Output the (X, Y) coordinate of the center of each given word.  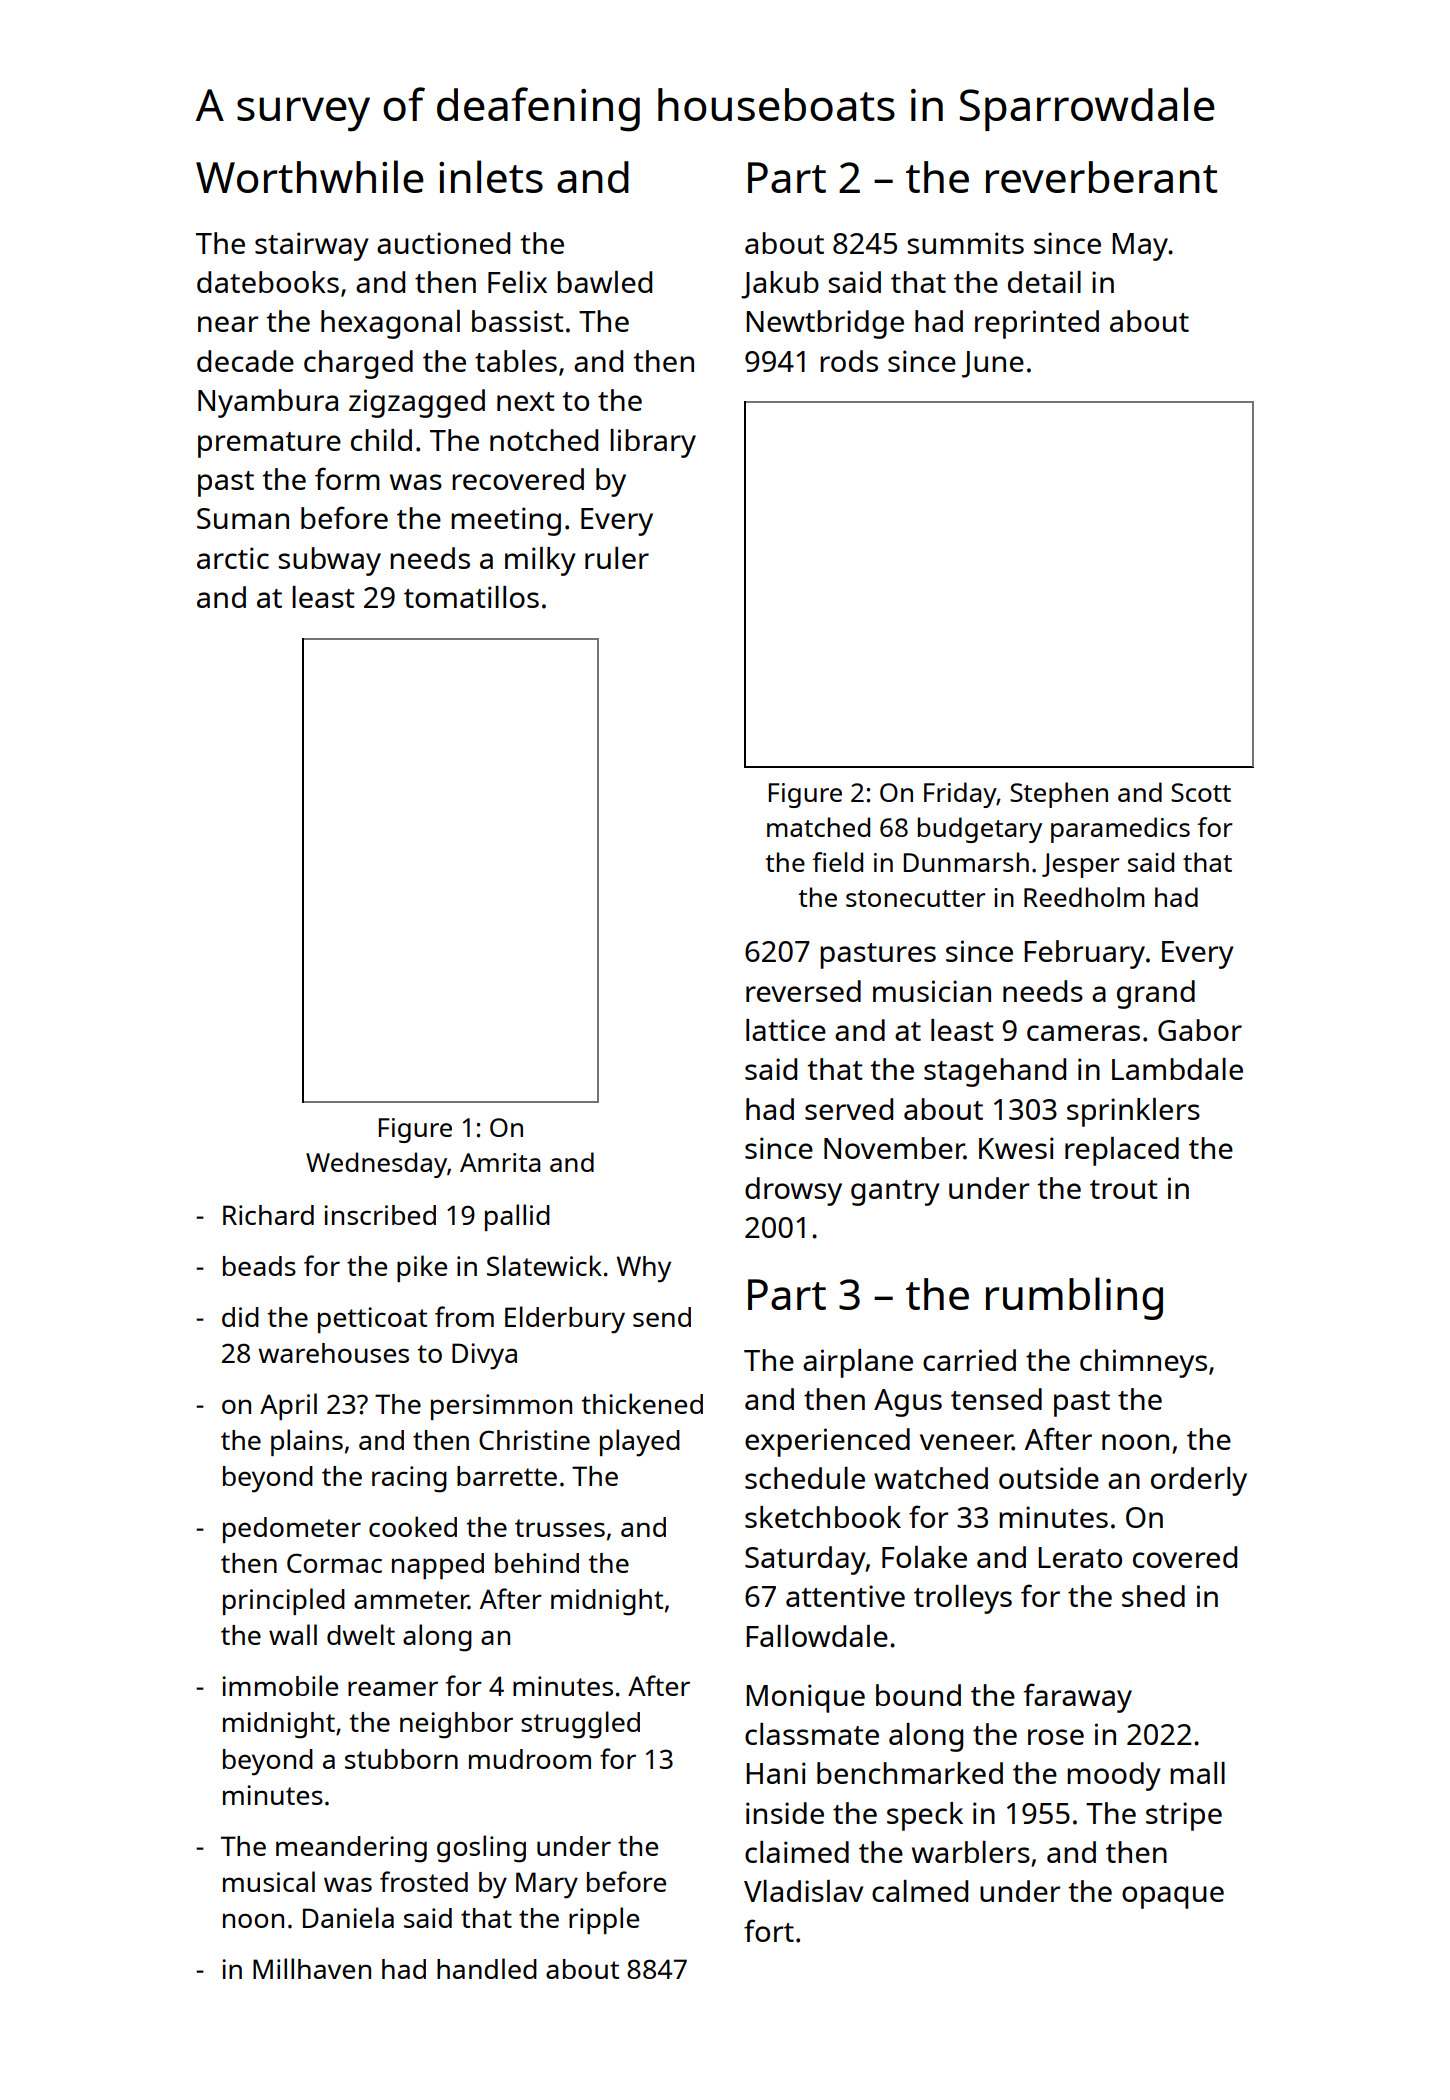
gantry (895, 1193)
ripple (604, 1920)
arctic (233, 558)
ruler (617, 558)
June (993, 364)
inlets (491, 176)
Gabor (1200, 1030)
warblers (971, 1852)
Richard (268, 1215)
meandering (351, 1849)
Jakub (780, 285)
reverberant (1101, 177)
